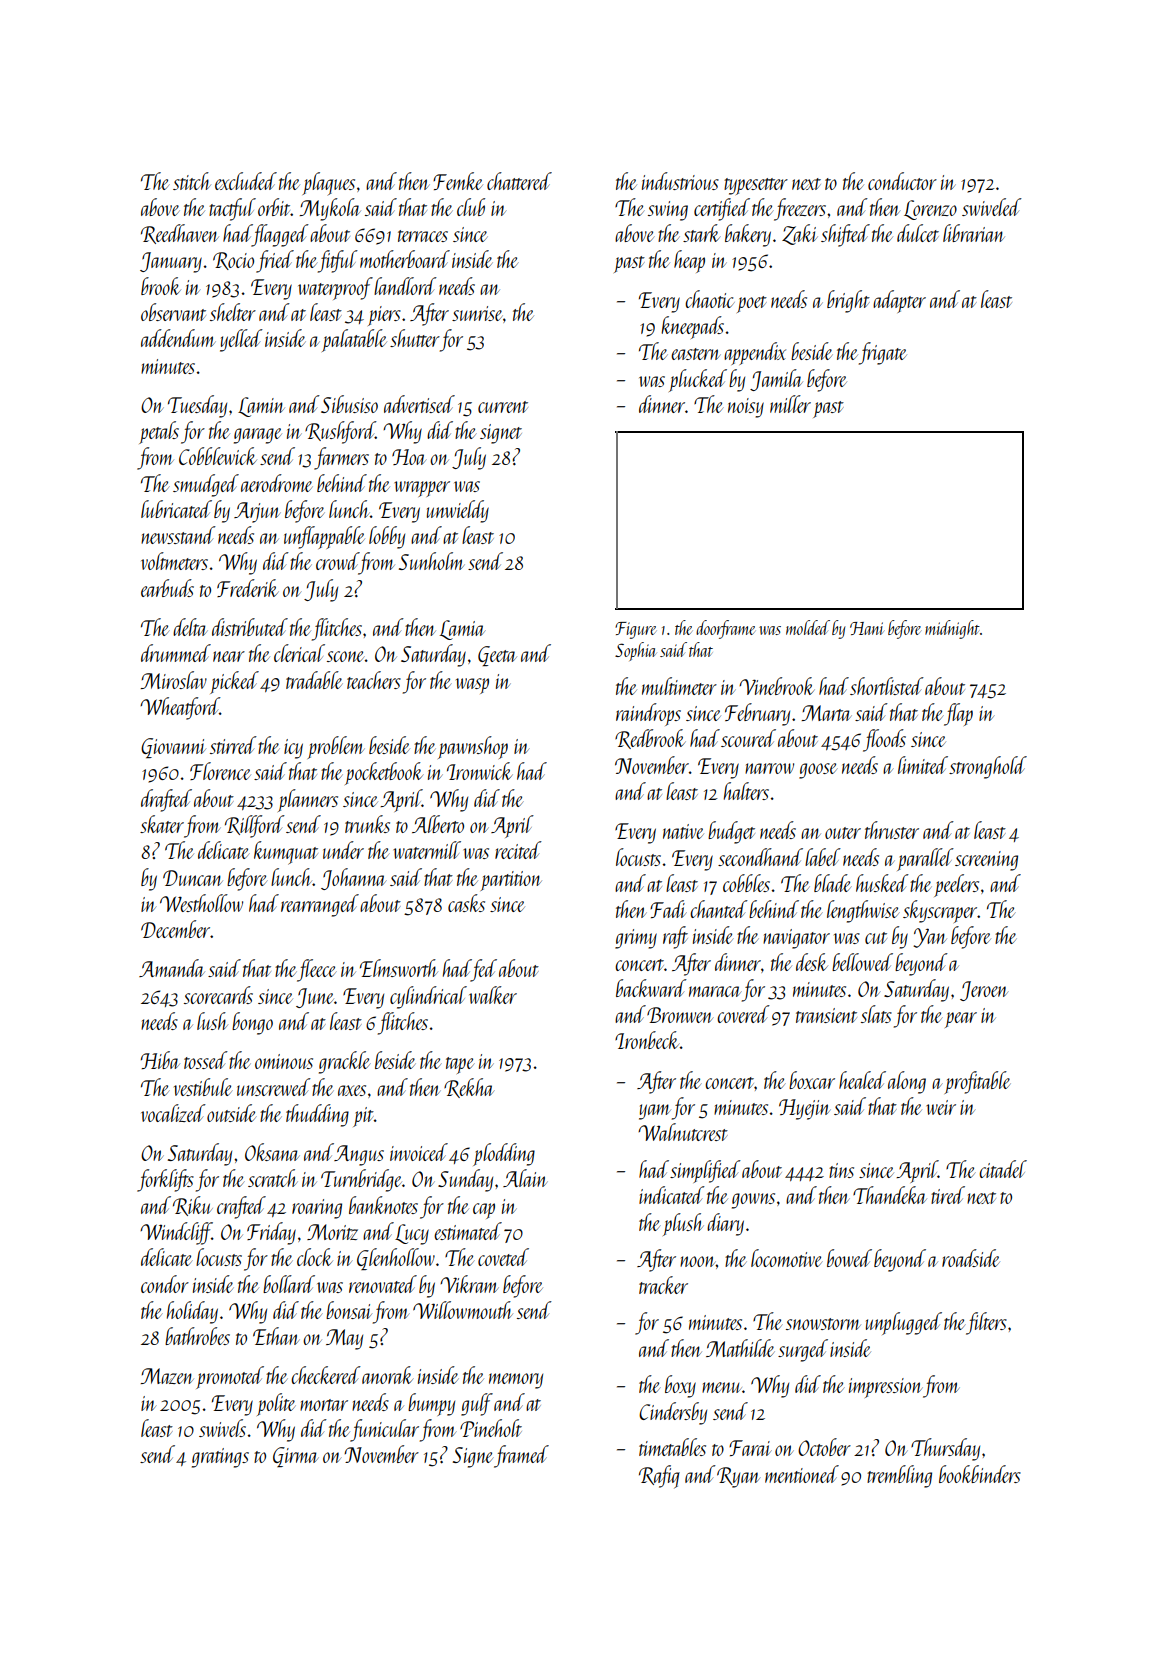 This document has width=1165, height=1654. Describe the element at coordinates (845, 235) in the document. I see `shifted` at that location.
